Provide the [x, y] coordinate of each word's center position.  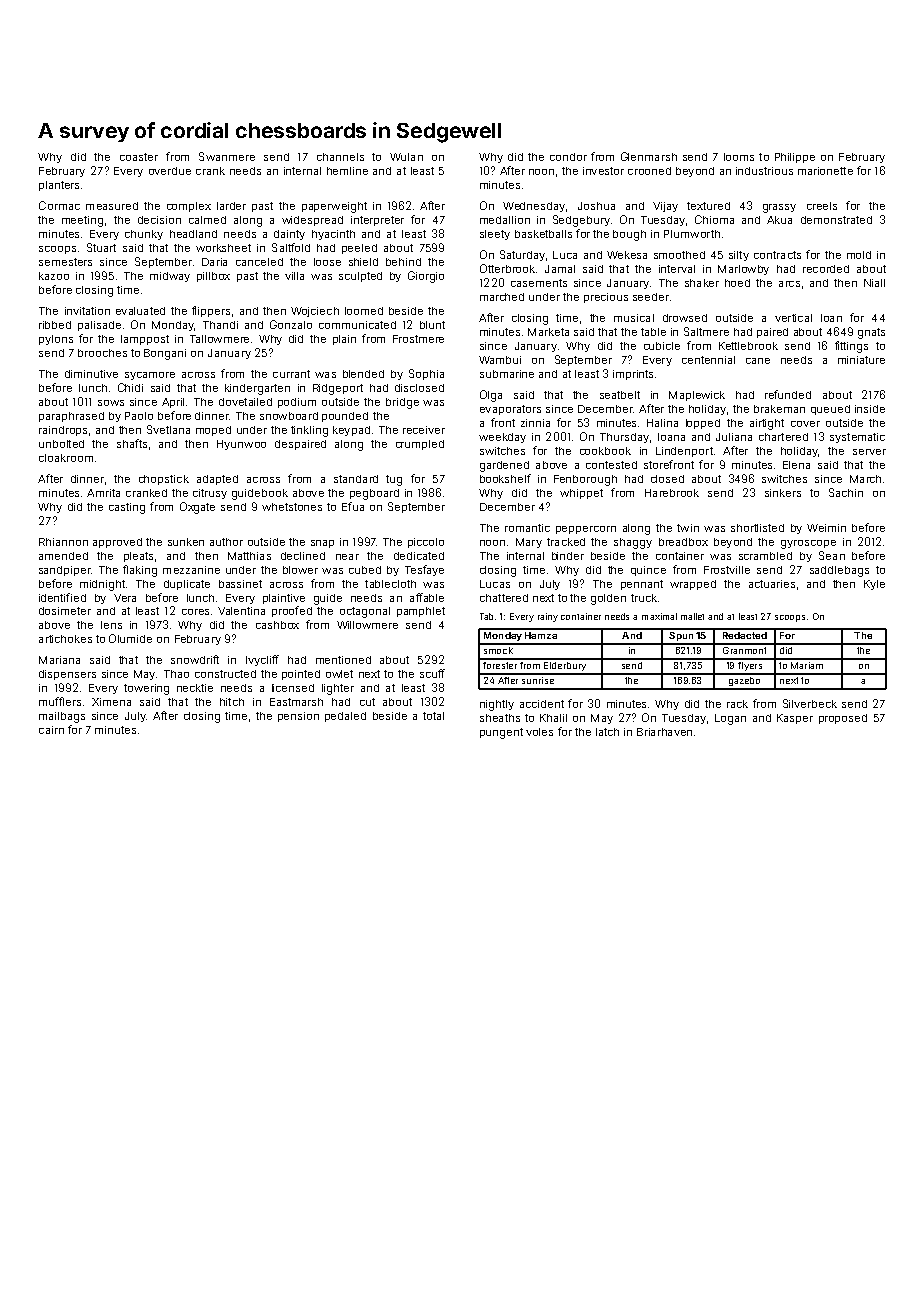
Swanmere [227, 156]
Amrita [103, 493]
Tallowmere [219, 339]
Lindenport [684, 452]
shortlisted [757, 528]
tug [394, 480]
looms [739, 157]
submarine [507, 374]
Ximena [111, 702]
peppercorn [586, 530]
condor [568, 157]
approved [117, 543]
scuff [432, 673]
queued [830, 410]
